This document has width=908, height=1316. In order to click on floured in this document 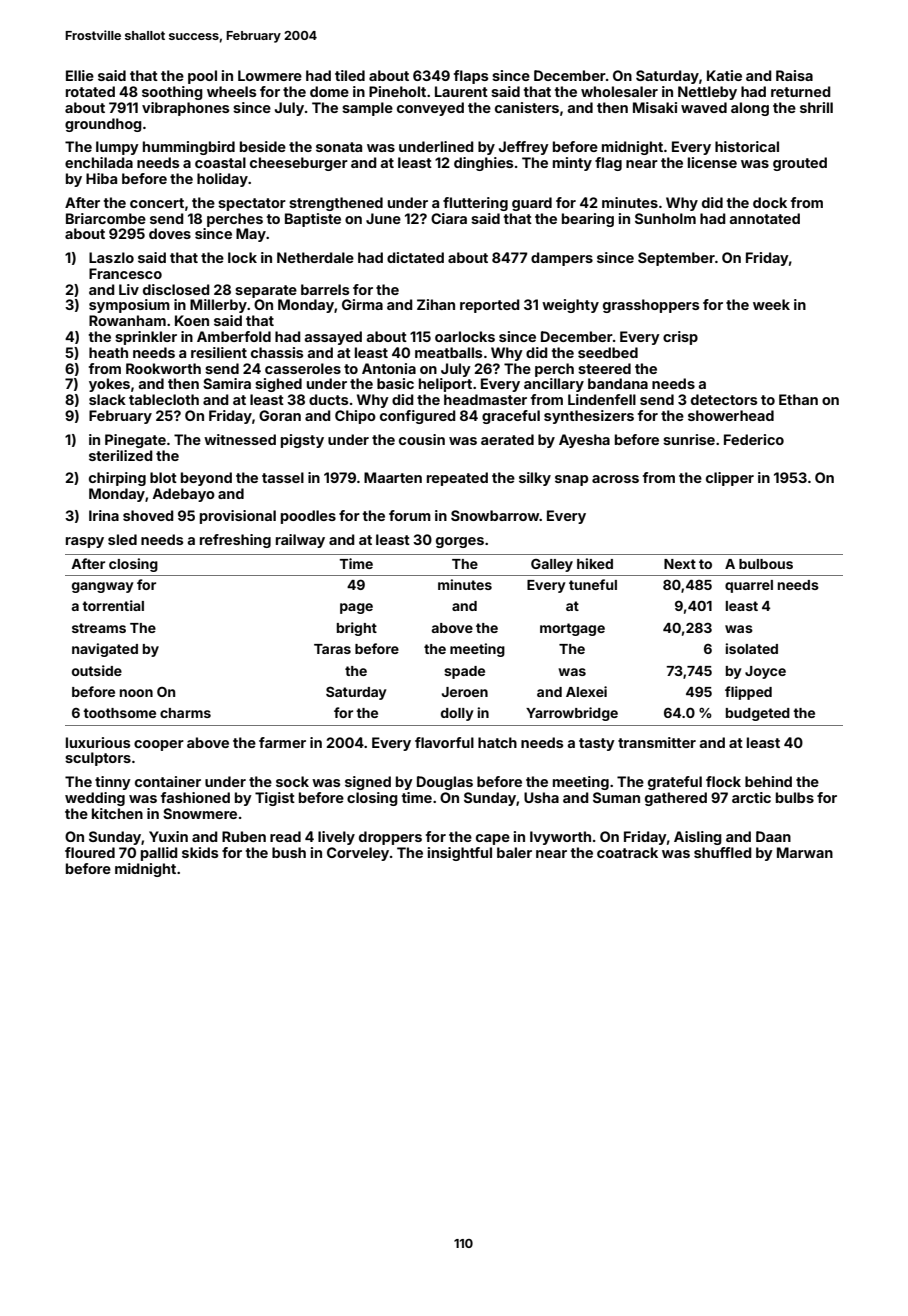, I will do `click(90, 852)`.
